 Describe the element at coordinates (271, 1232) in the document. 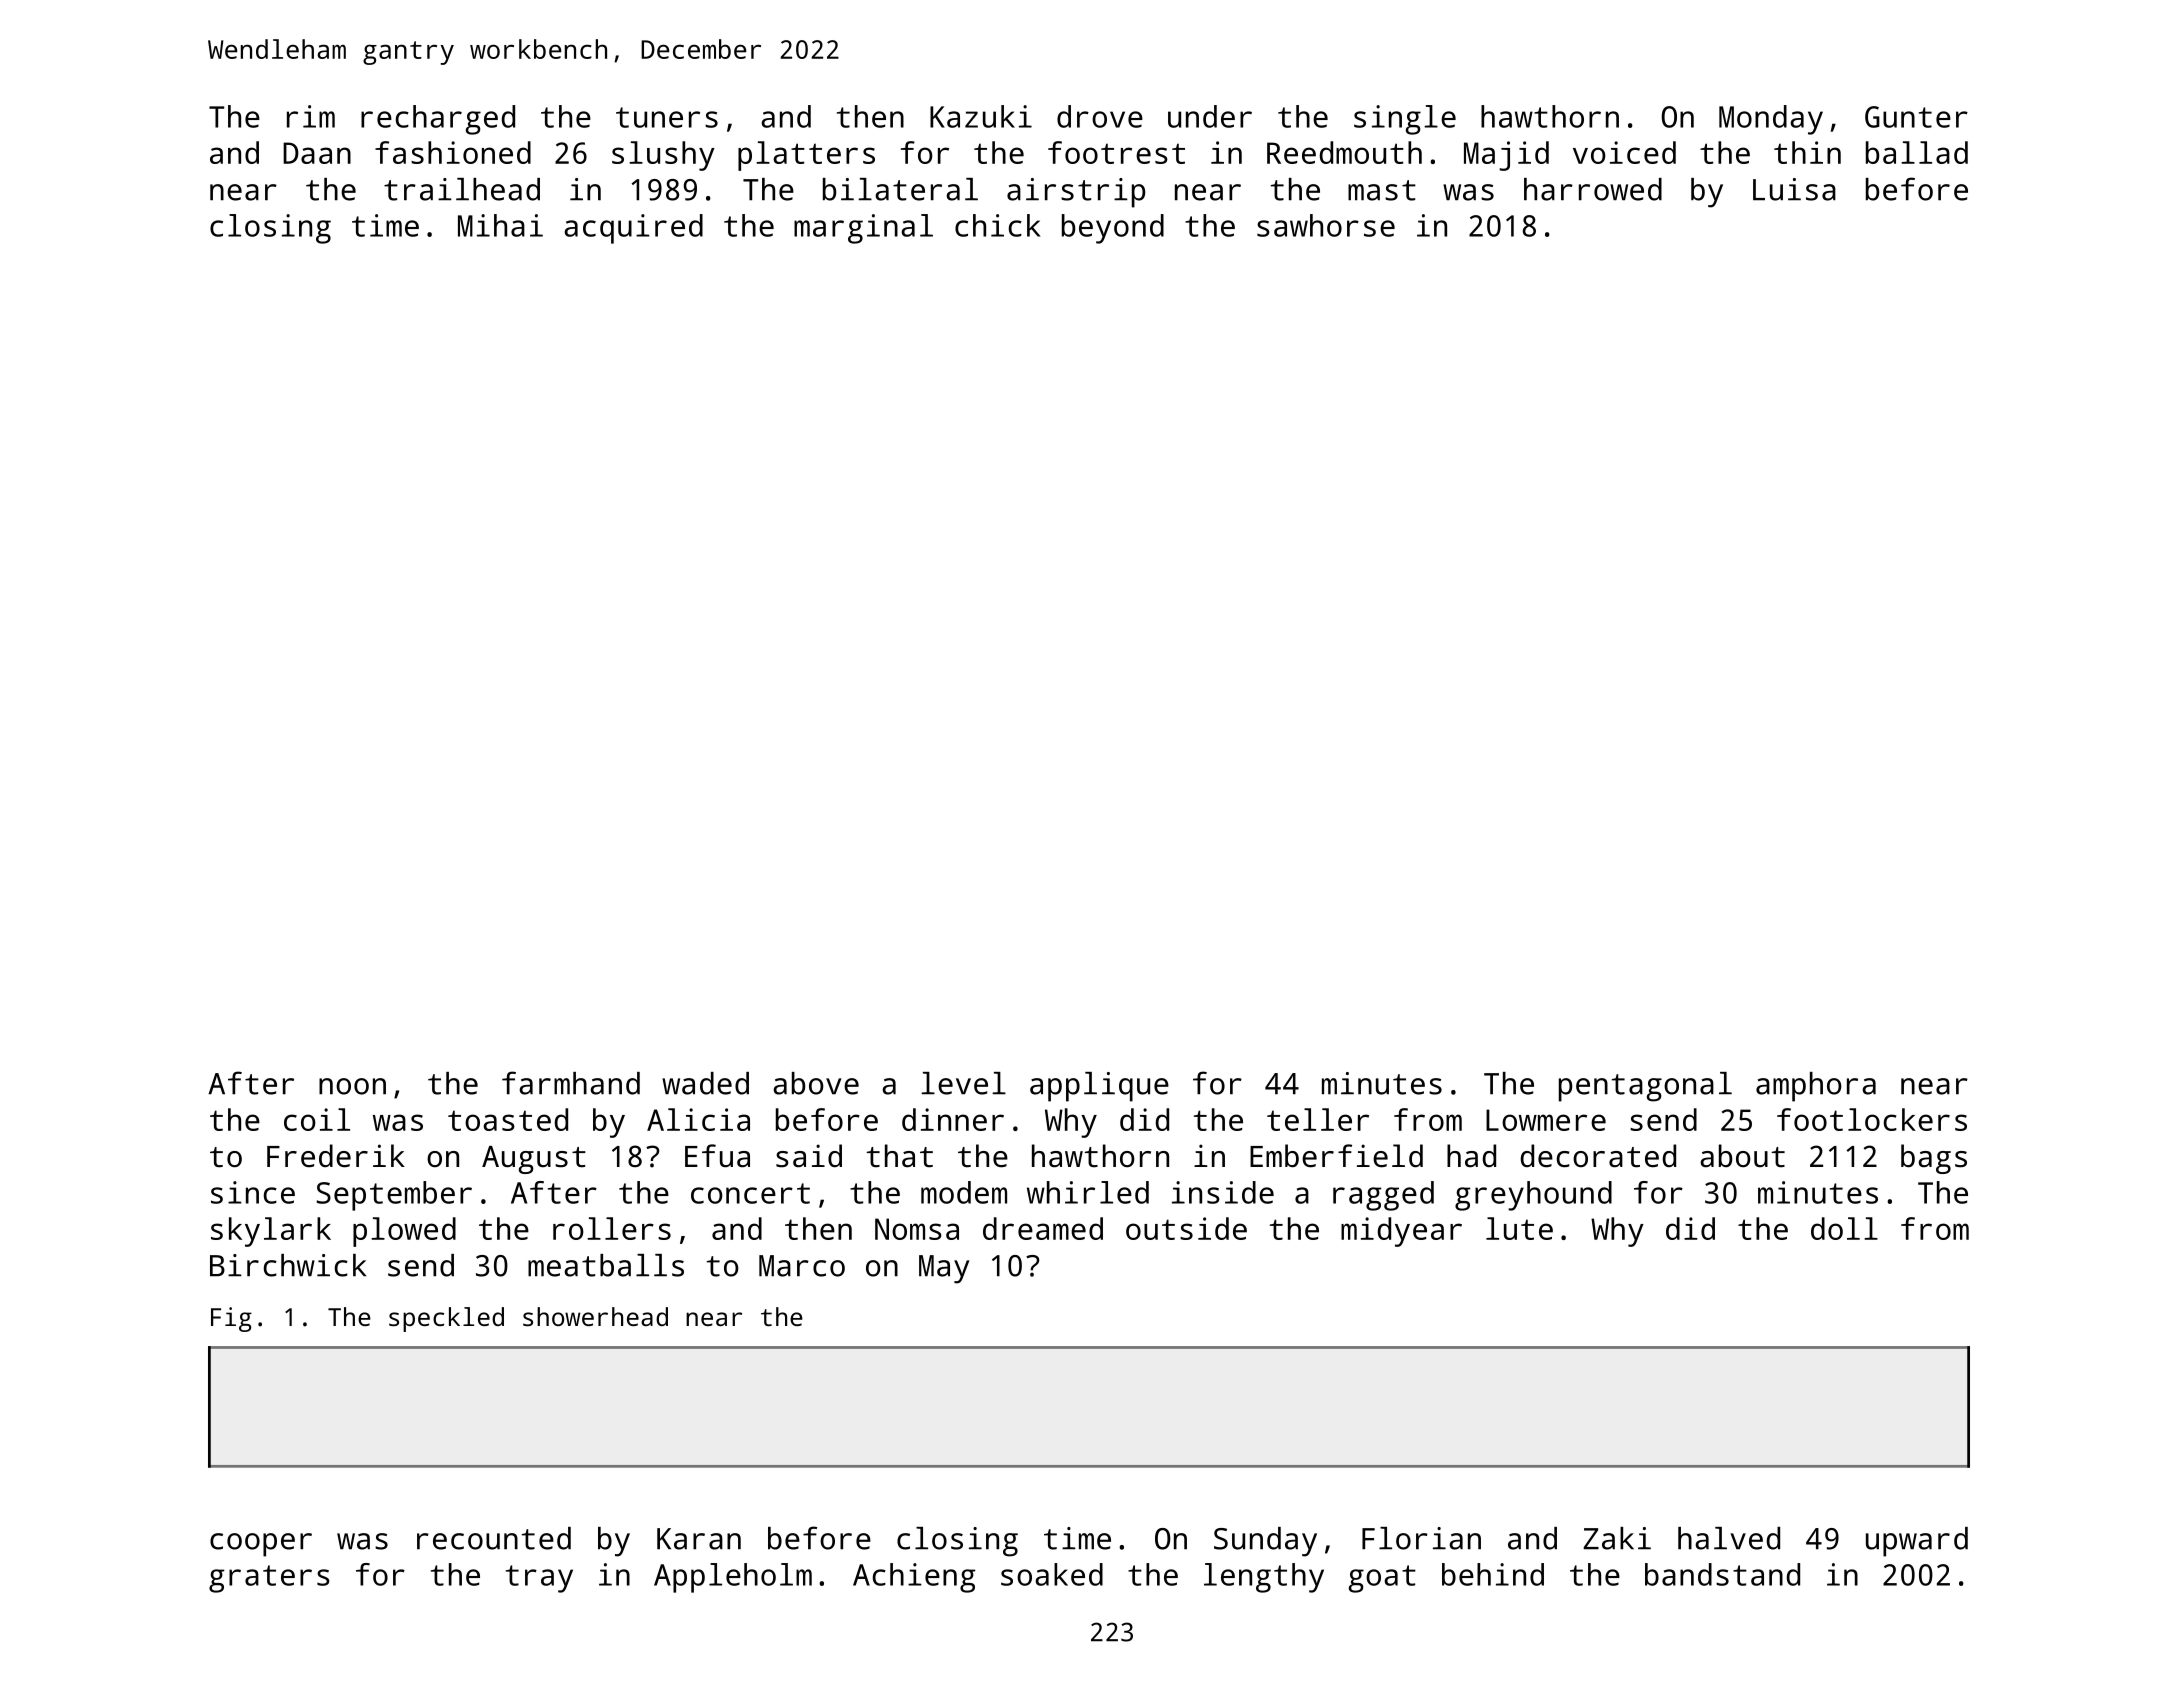

I see `skylark` at that location.
